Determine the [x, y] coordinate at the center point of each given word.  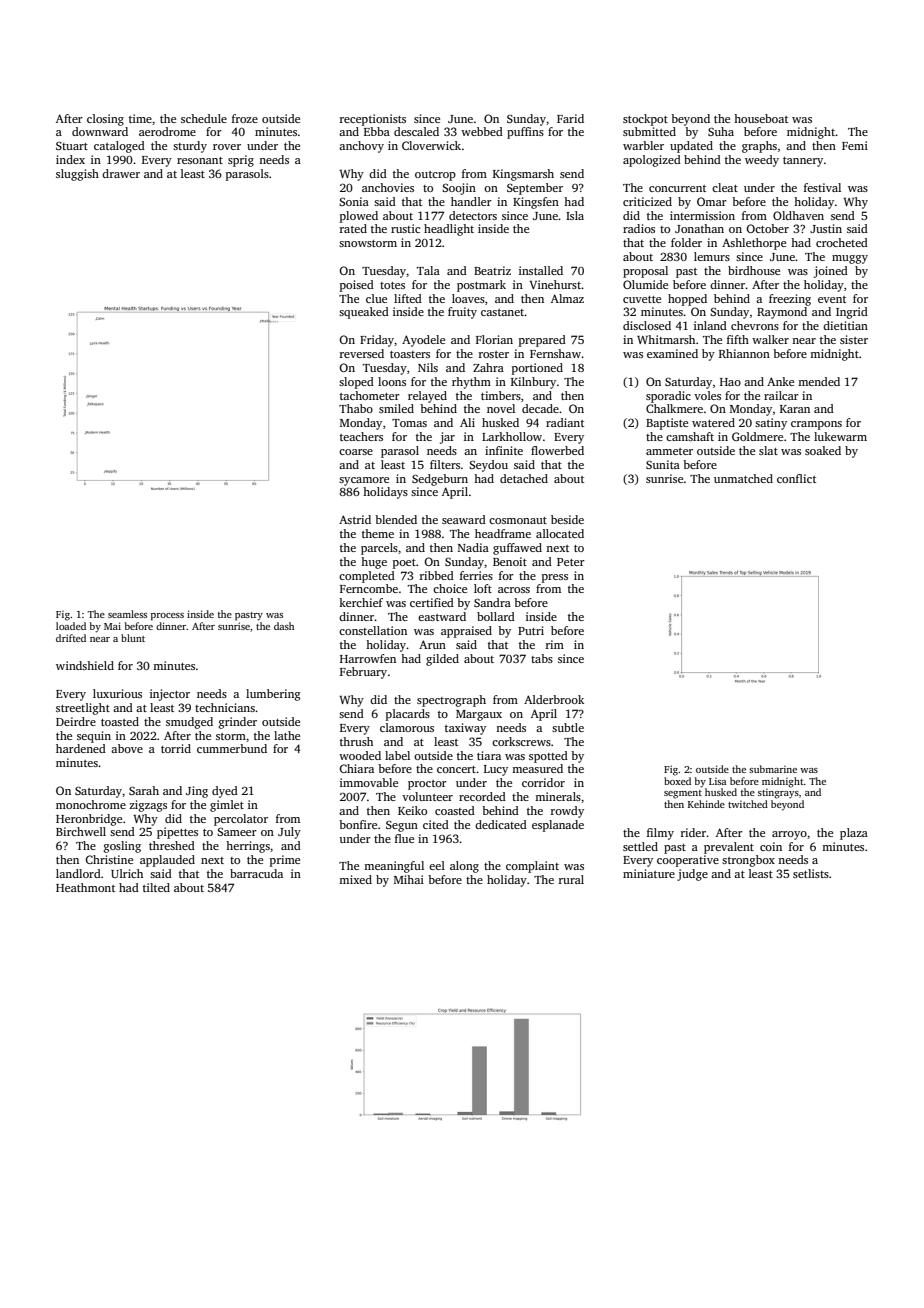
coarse [356, 452]
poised [357, 286]
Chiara [356, 768]
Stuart [72, 146]
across [514, 590]
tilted [156, 887]
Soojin [459, 189]
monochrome [91, 804]
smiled [396, 408]
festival [822, 187]
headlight [449, 230]
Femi [855, 145]
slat [768, 450]
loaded [71, 626]
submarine [773, 769]
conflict [796, 478]
